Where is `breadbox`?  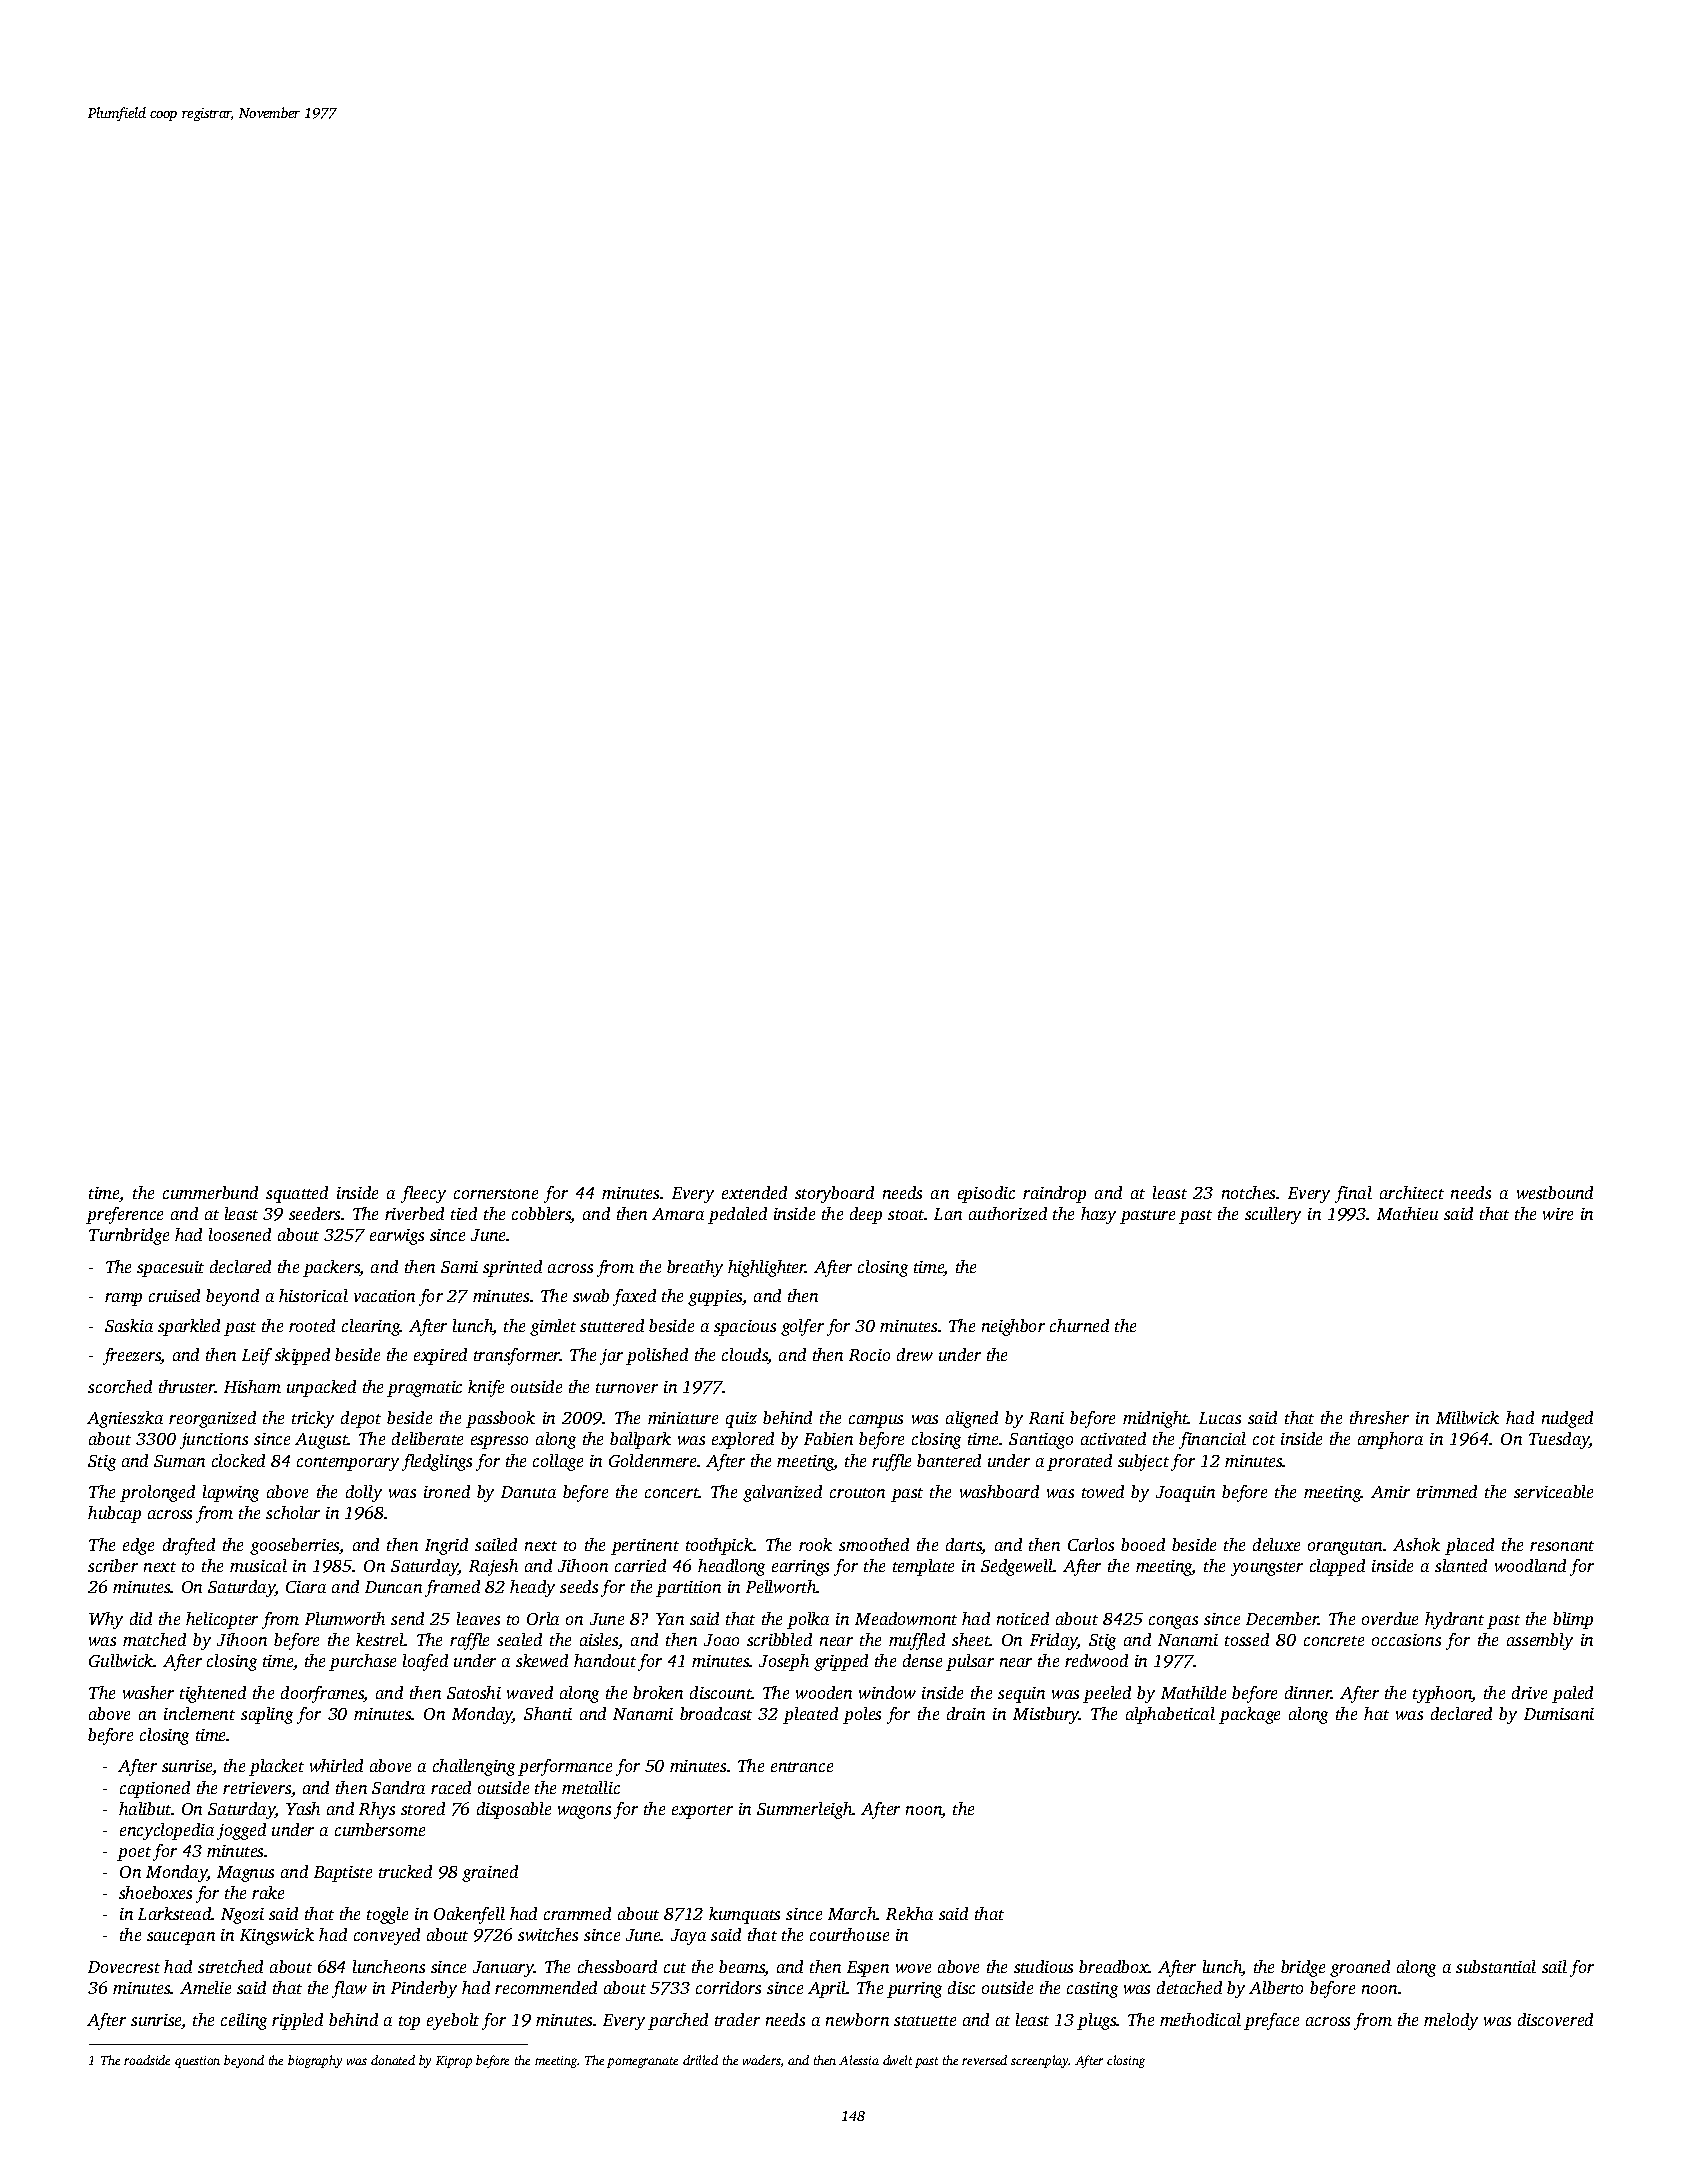
breadbox is located at coordinates (1114, 1966).
